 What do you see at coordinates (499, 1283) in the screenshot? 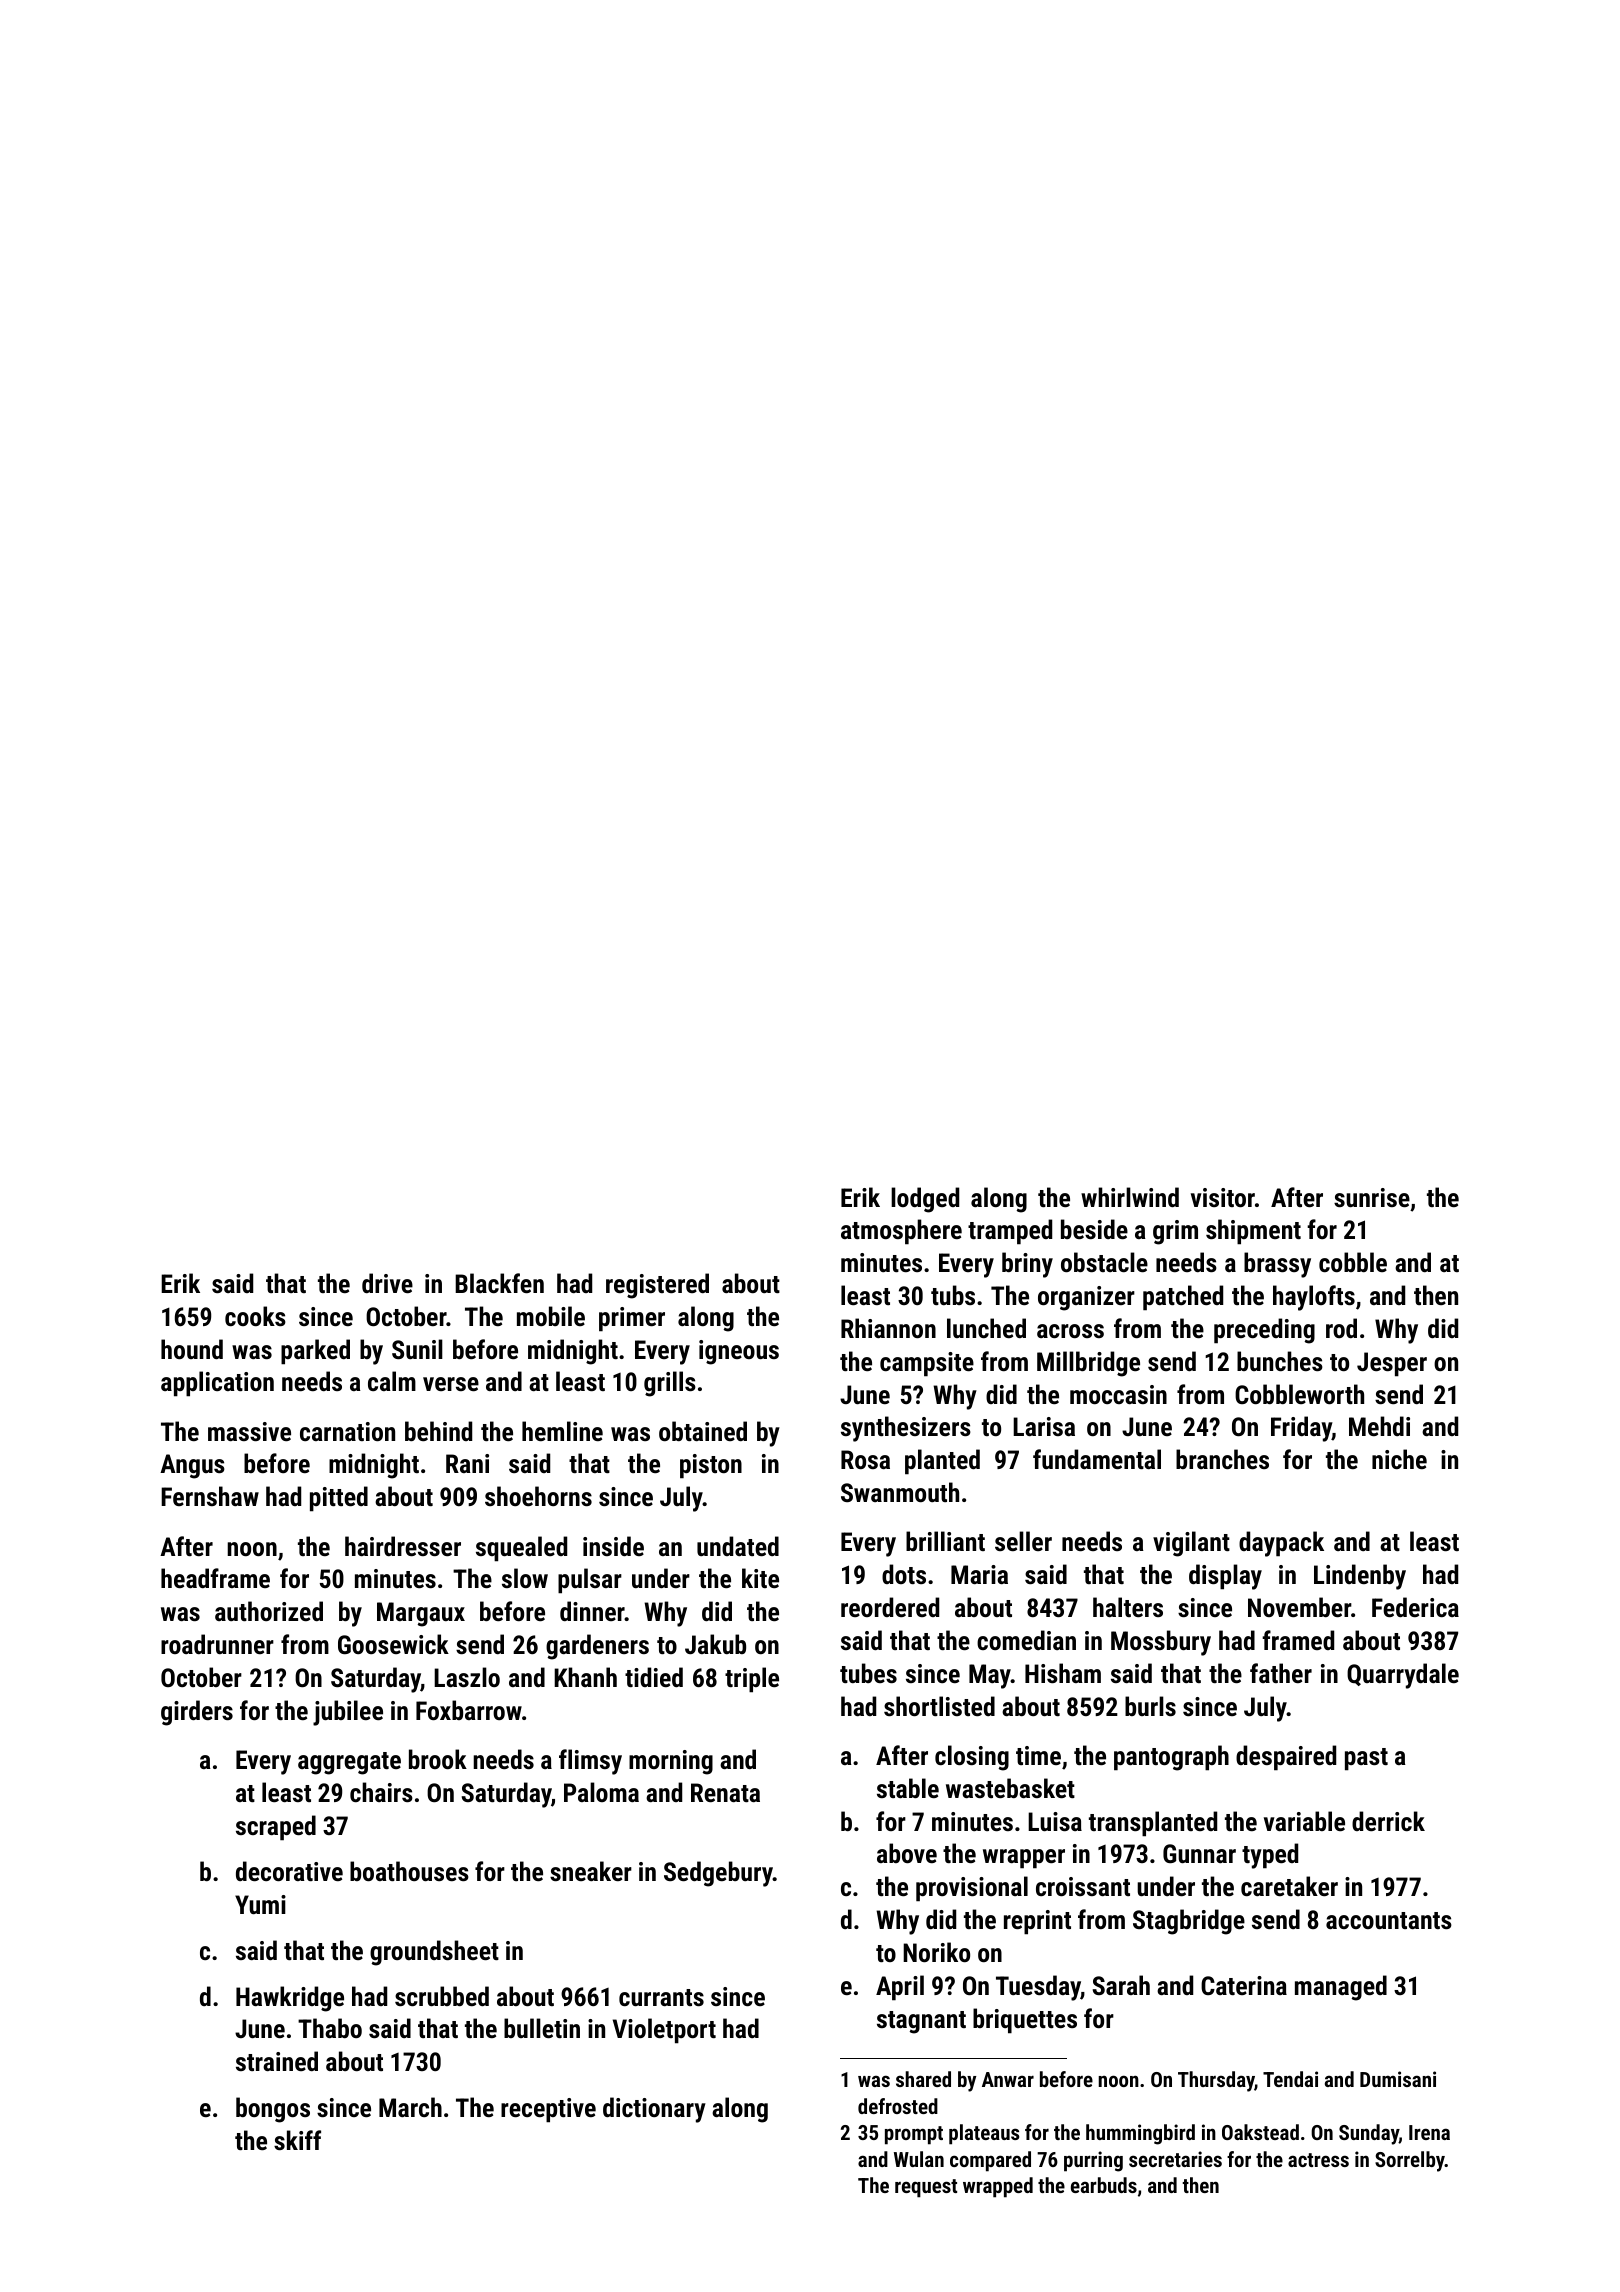
I see `Blackfen` at bounding box center [499, 1283].
